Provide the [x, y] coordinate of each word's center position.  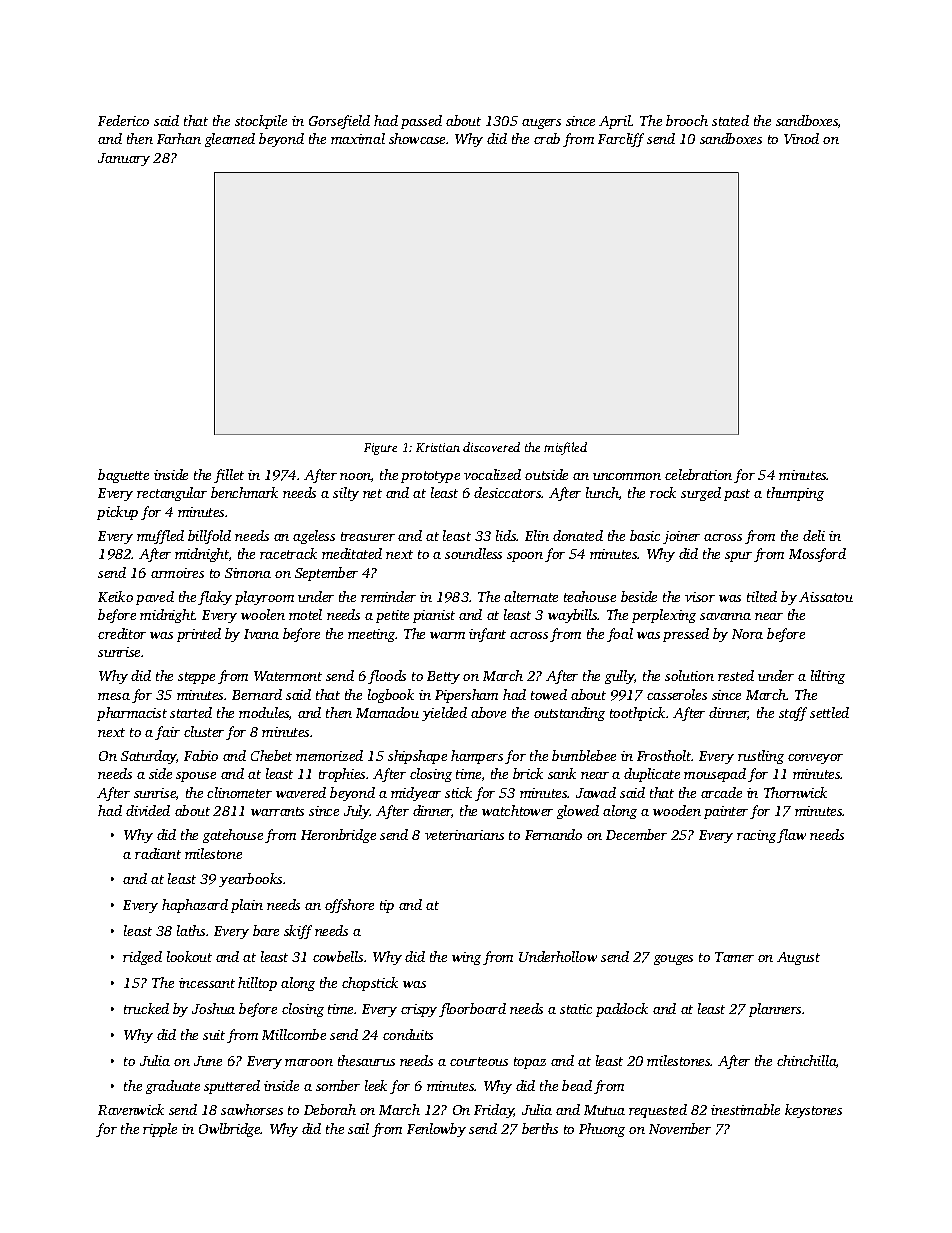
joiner [681, 537]
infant [487, 635]
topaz [530, 1063]
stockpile [261, 122]
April [615, 122]
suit [214, 1035]
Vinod [801, 138]
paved [155, 598]
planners [775, 1010]
